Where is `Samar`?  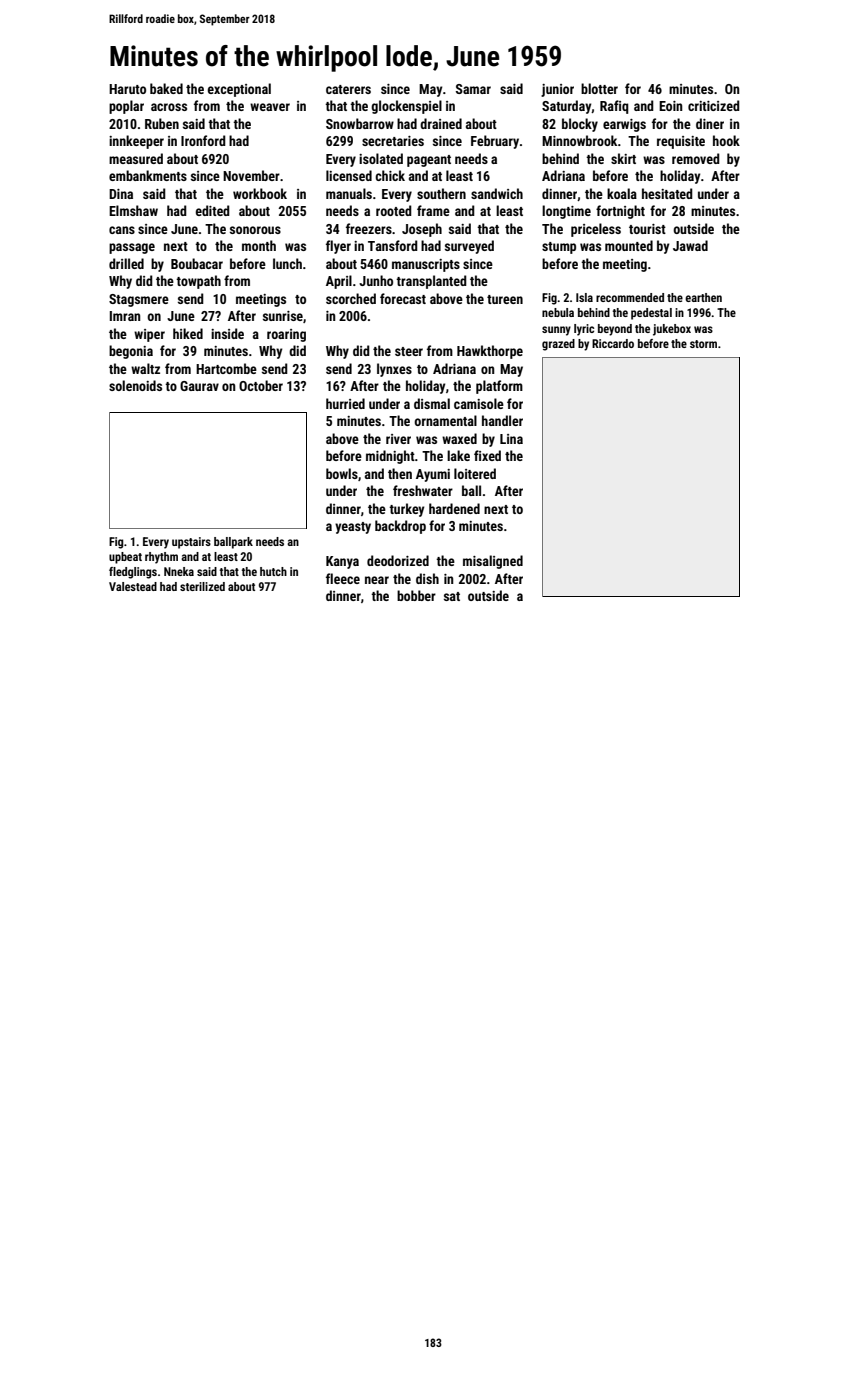 Samar is located at coordinates (473, 89).
